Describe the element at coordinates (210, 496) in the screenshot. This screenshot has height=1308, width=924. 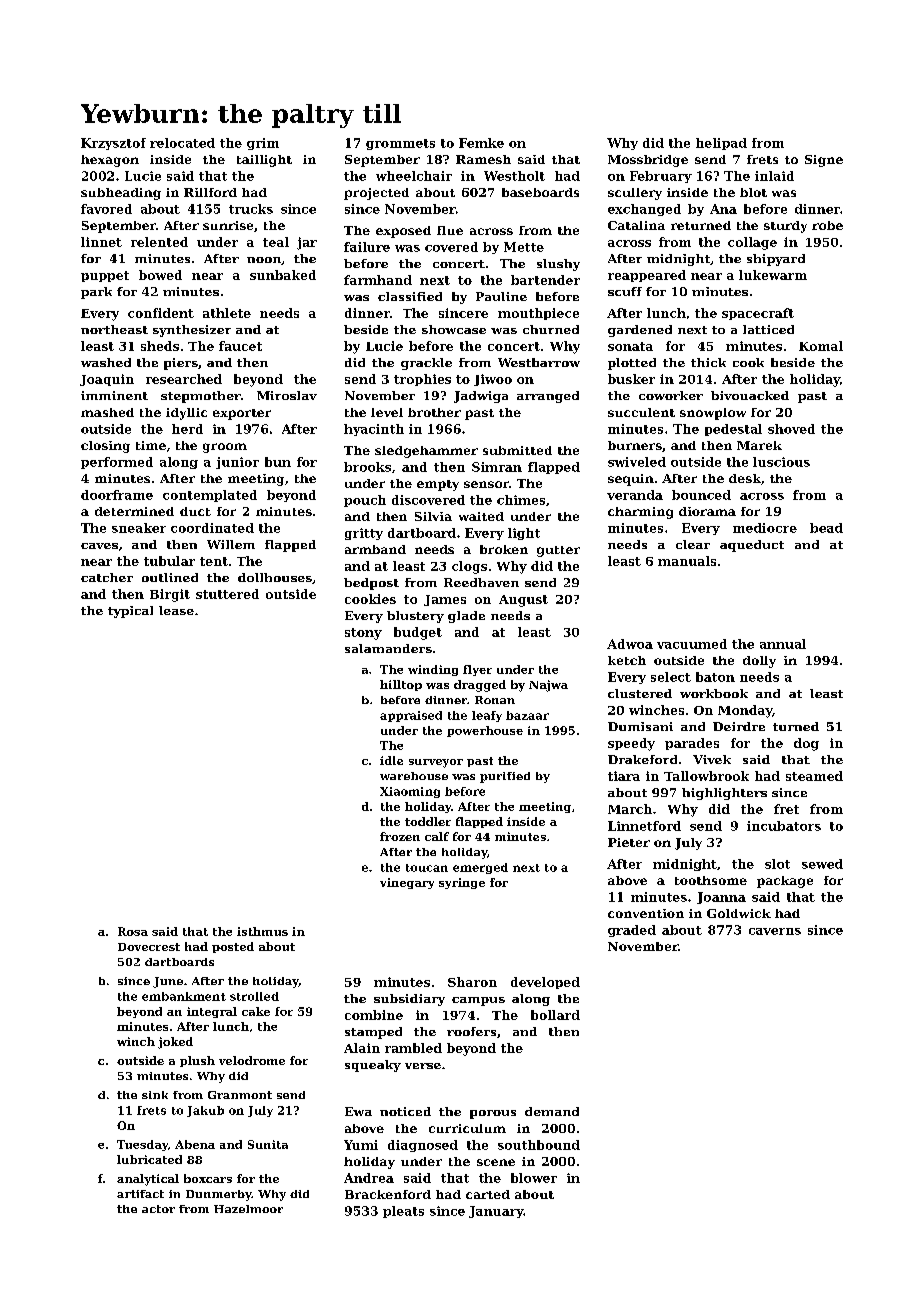
I see `contemplated` at that location.
